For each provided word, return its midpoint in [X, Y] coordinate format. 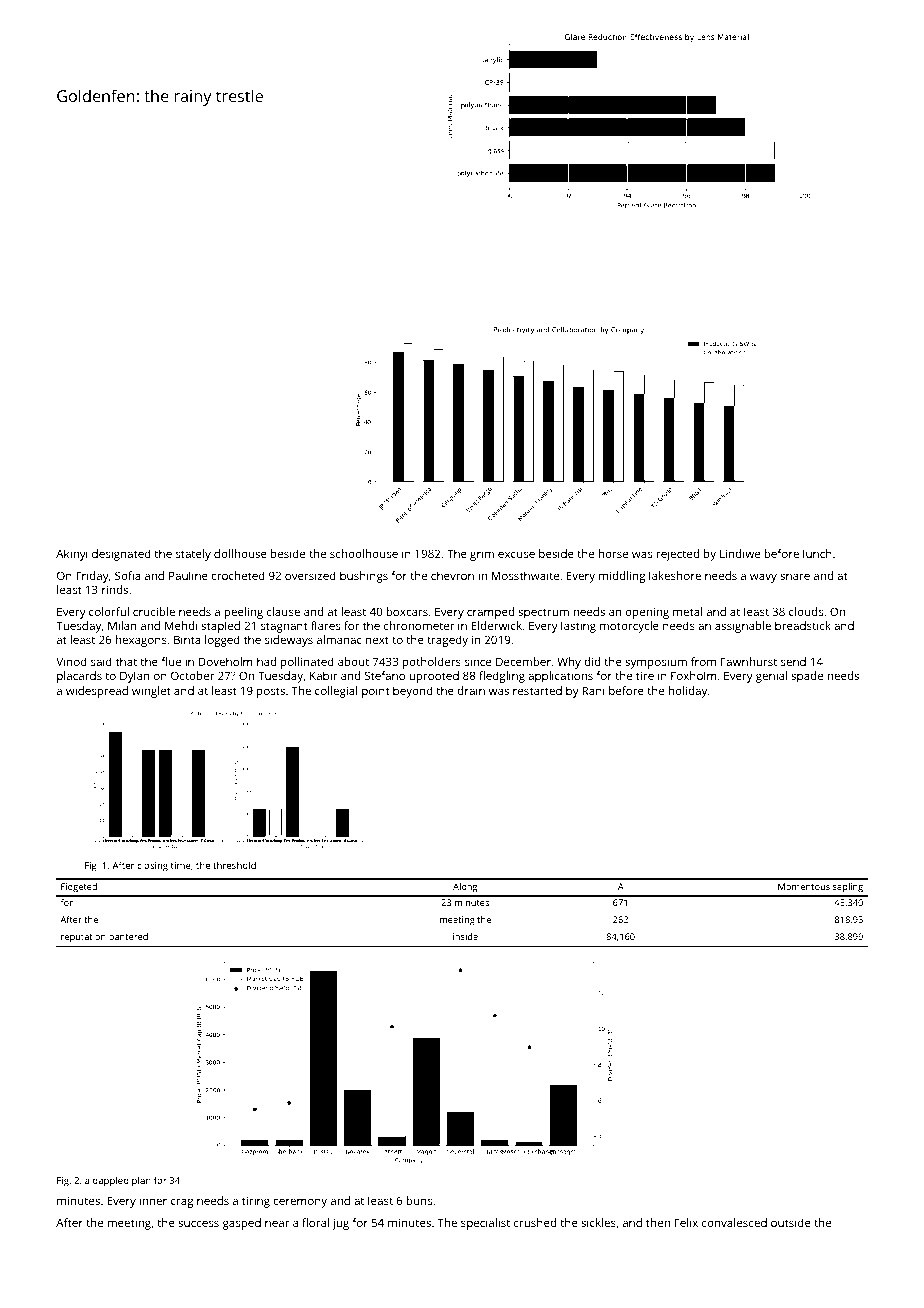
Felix [686, 1222]
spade [807, 677]
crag [182, 1203]
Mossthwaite [525, 575]
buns [419, 1200]
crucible [154, 611]
